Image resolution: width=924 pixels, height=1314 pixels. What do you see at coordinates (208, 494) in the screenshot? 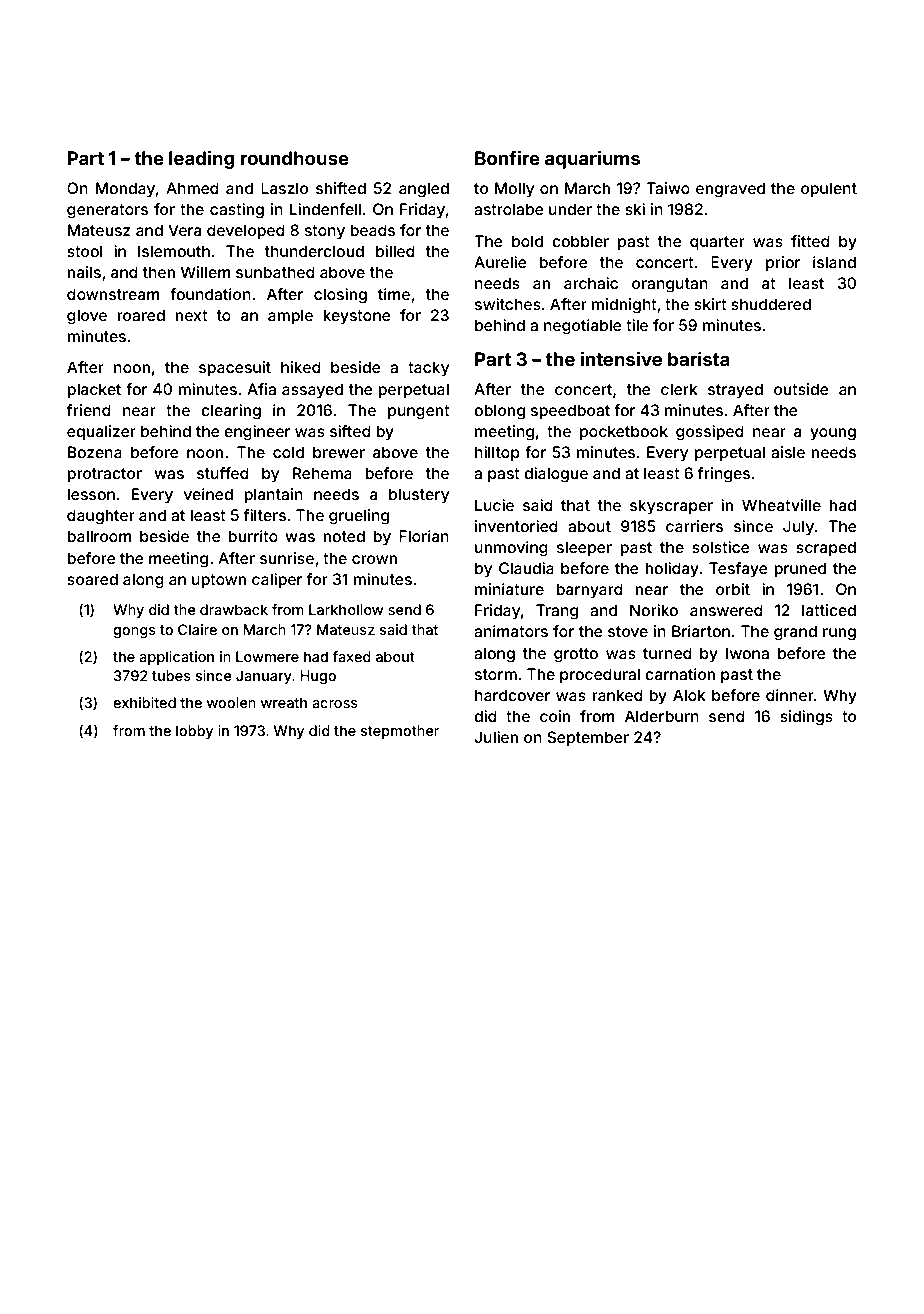
I see `veined` at bounding box center [208, 494].
